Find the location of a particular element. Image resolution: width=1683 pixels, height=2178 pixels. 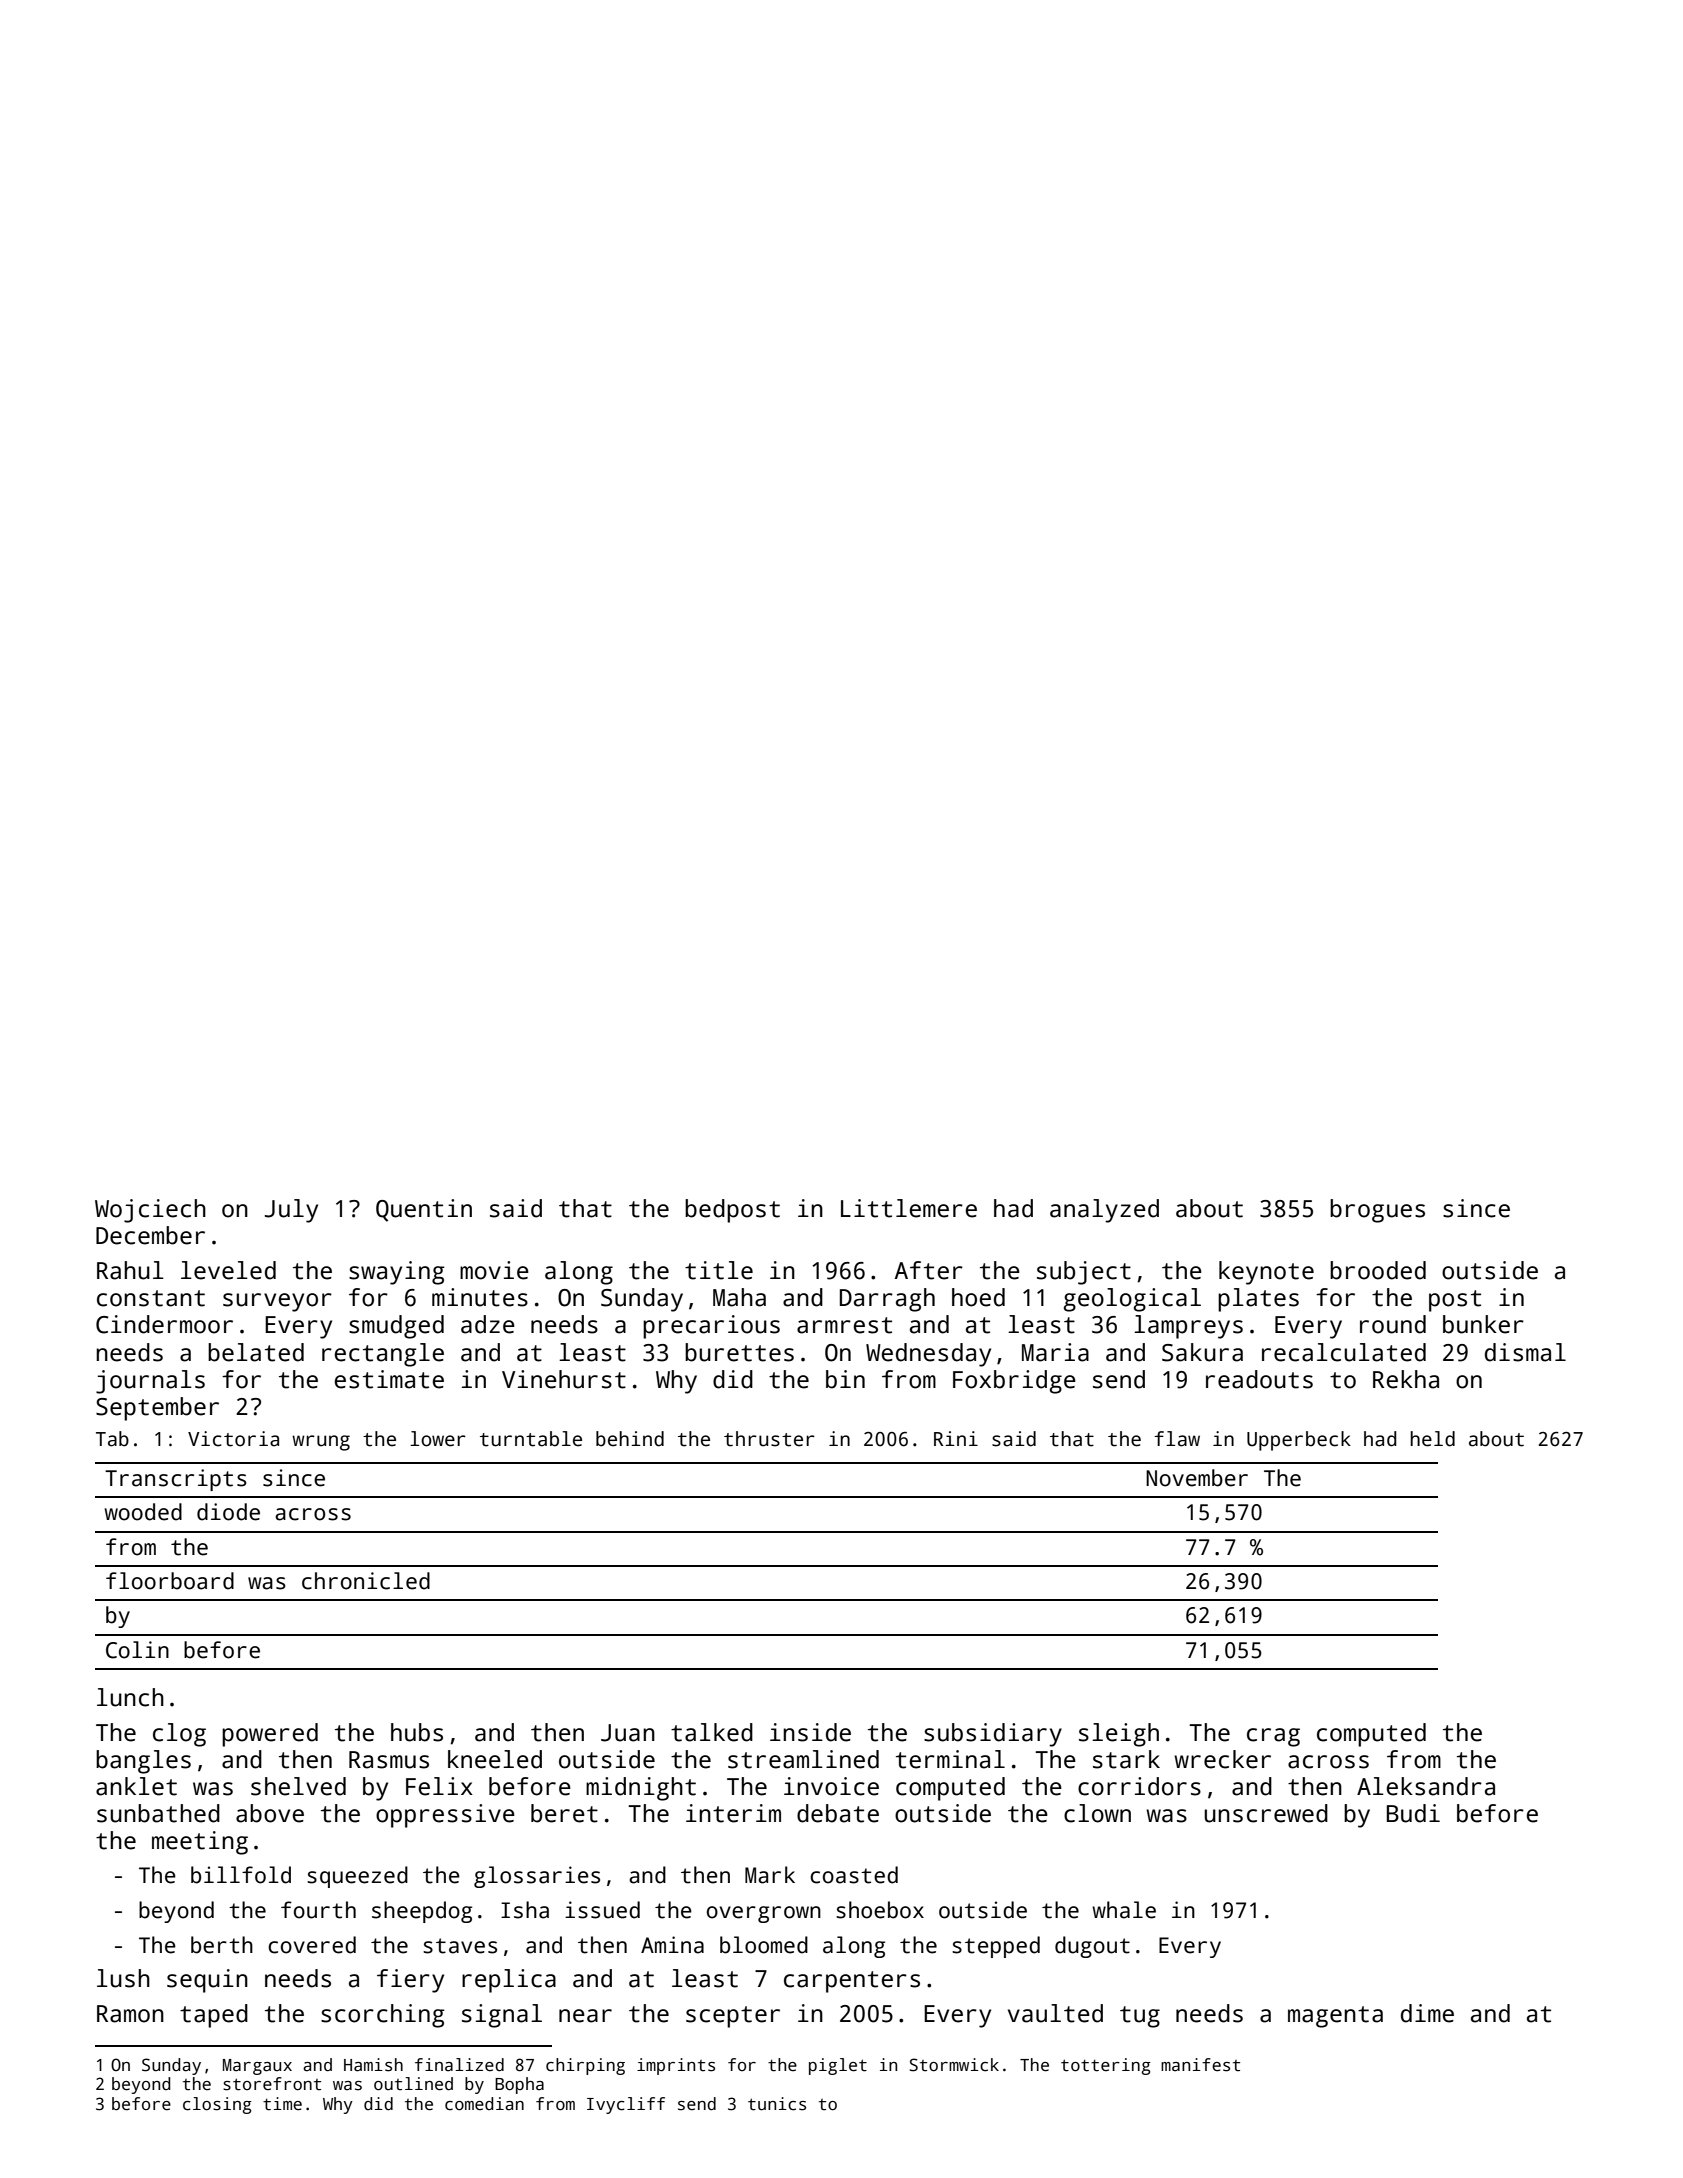

comedian is located at coordinates (484, 2104).
